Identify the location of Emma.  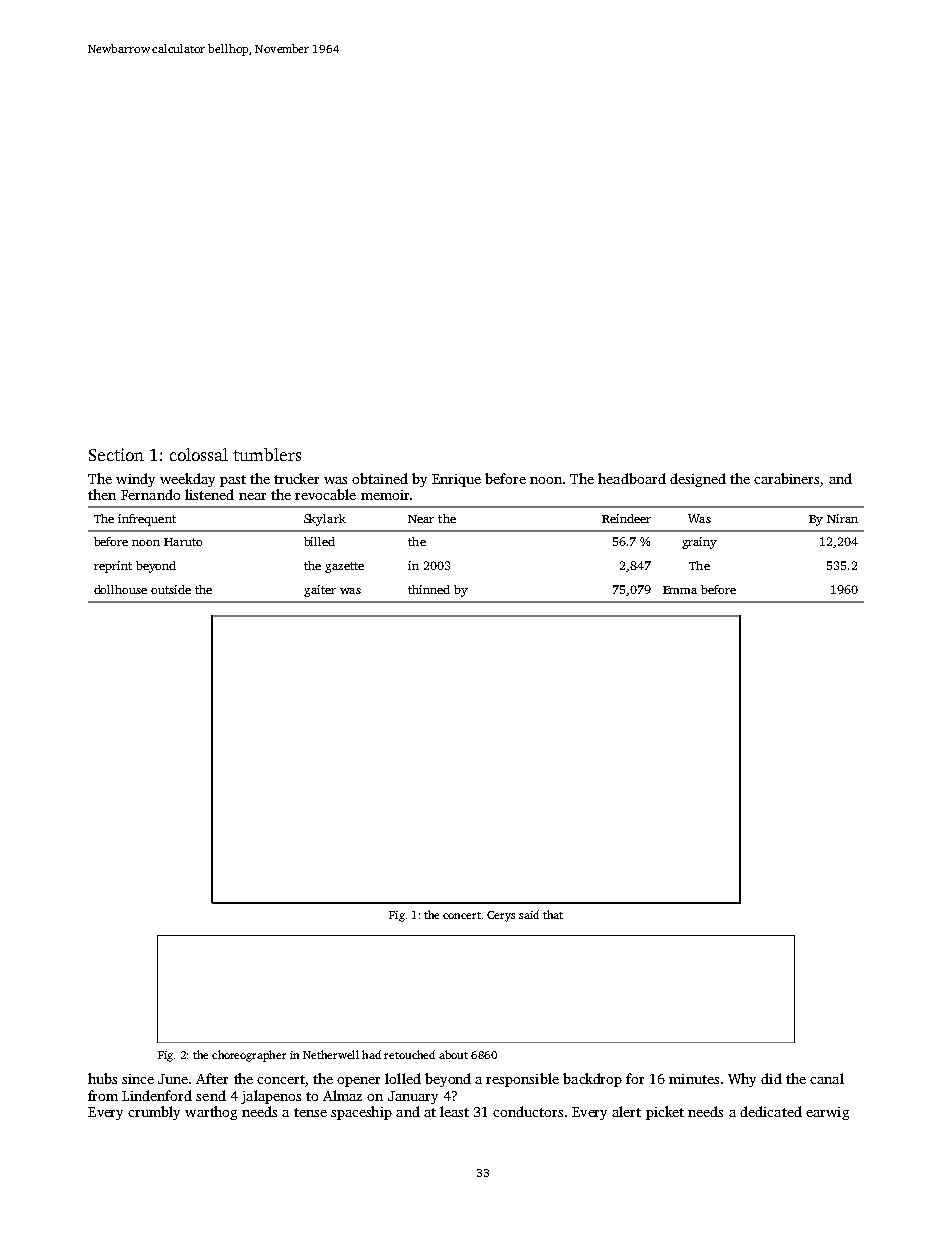
(680, 590).
